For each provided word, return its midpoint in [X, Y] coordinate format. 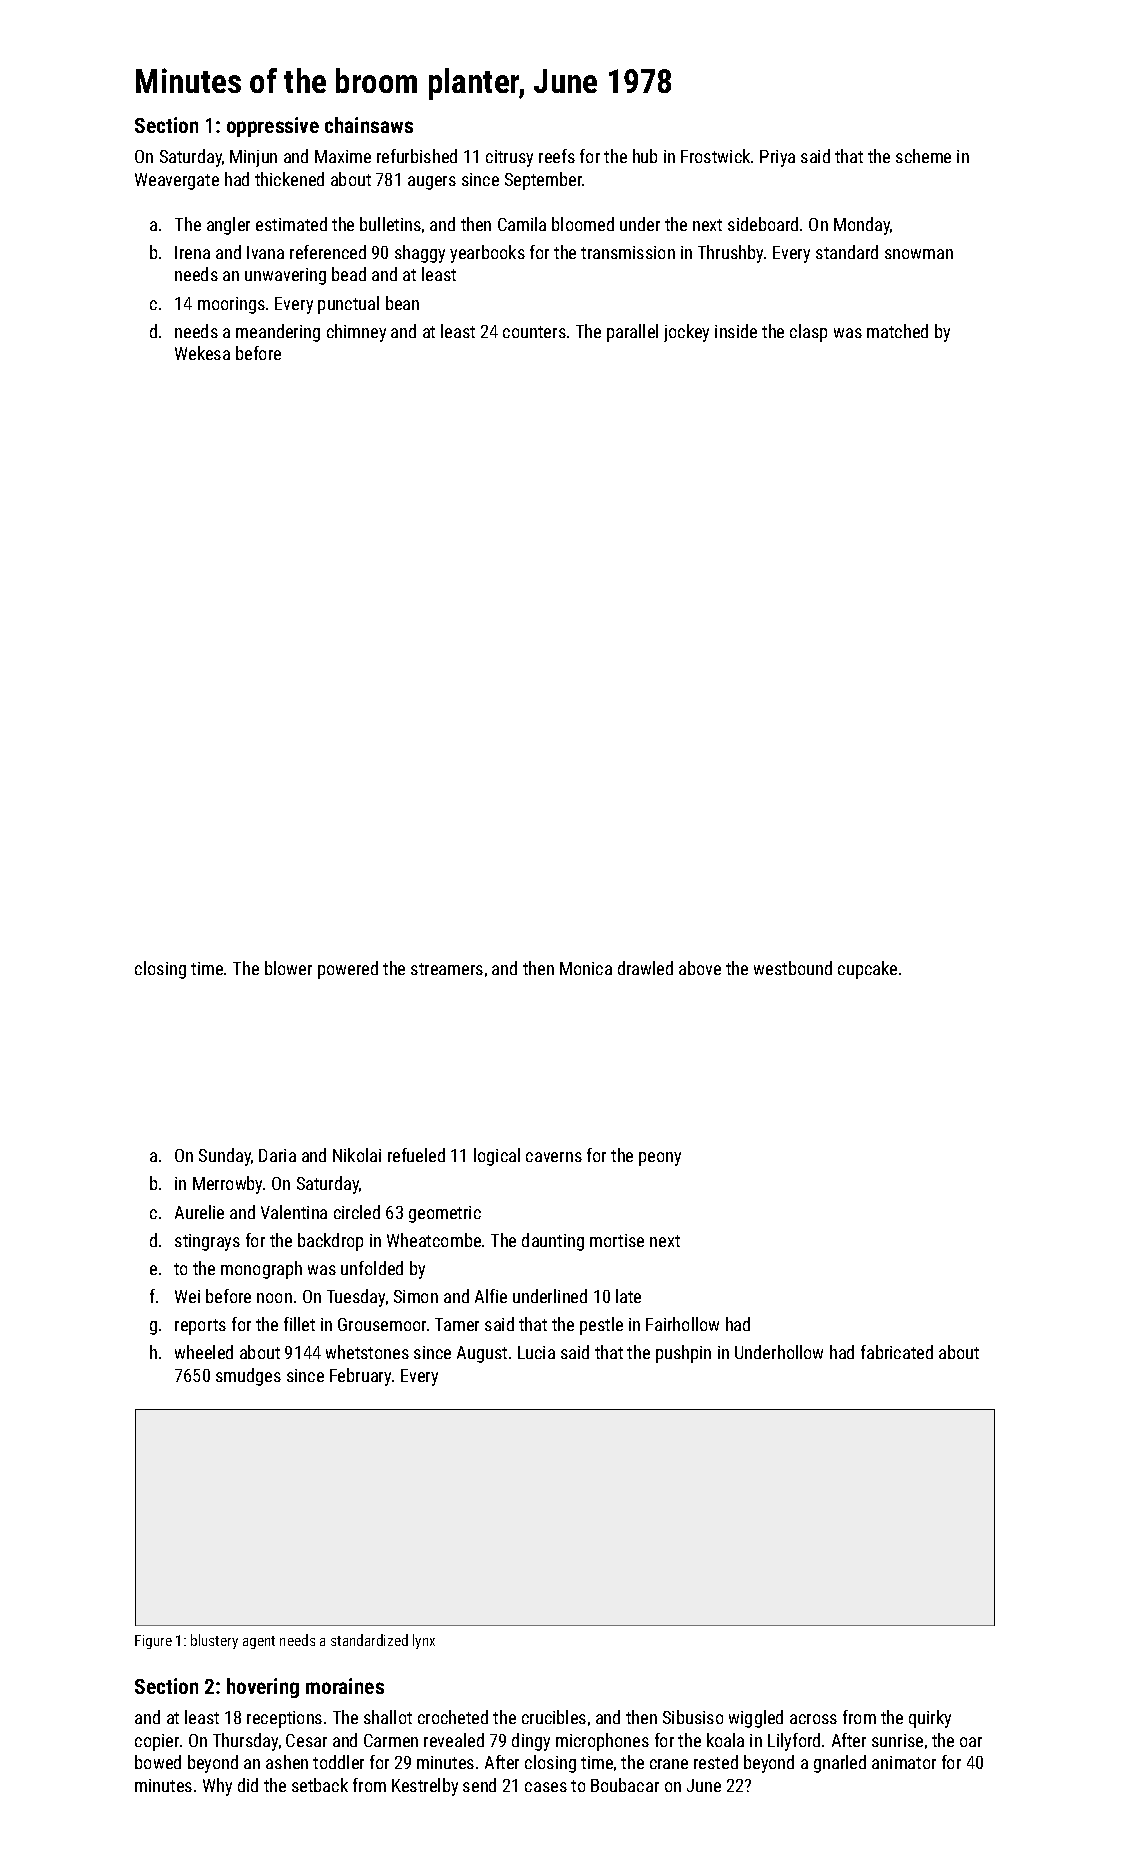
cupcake [867, 970]
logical [497, 1157]
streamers [447, 969]
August [482, 1354]
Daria [277, 1155]
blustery [214, 1641]
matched [897, 331]
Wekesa [202, 353]
